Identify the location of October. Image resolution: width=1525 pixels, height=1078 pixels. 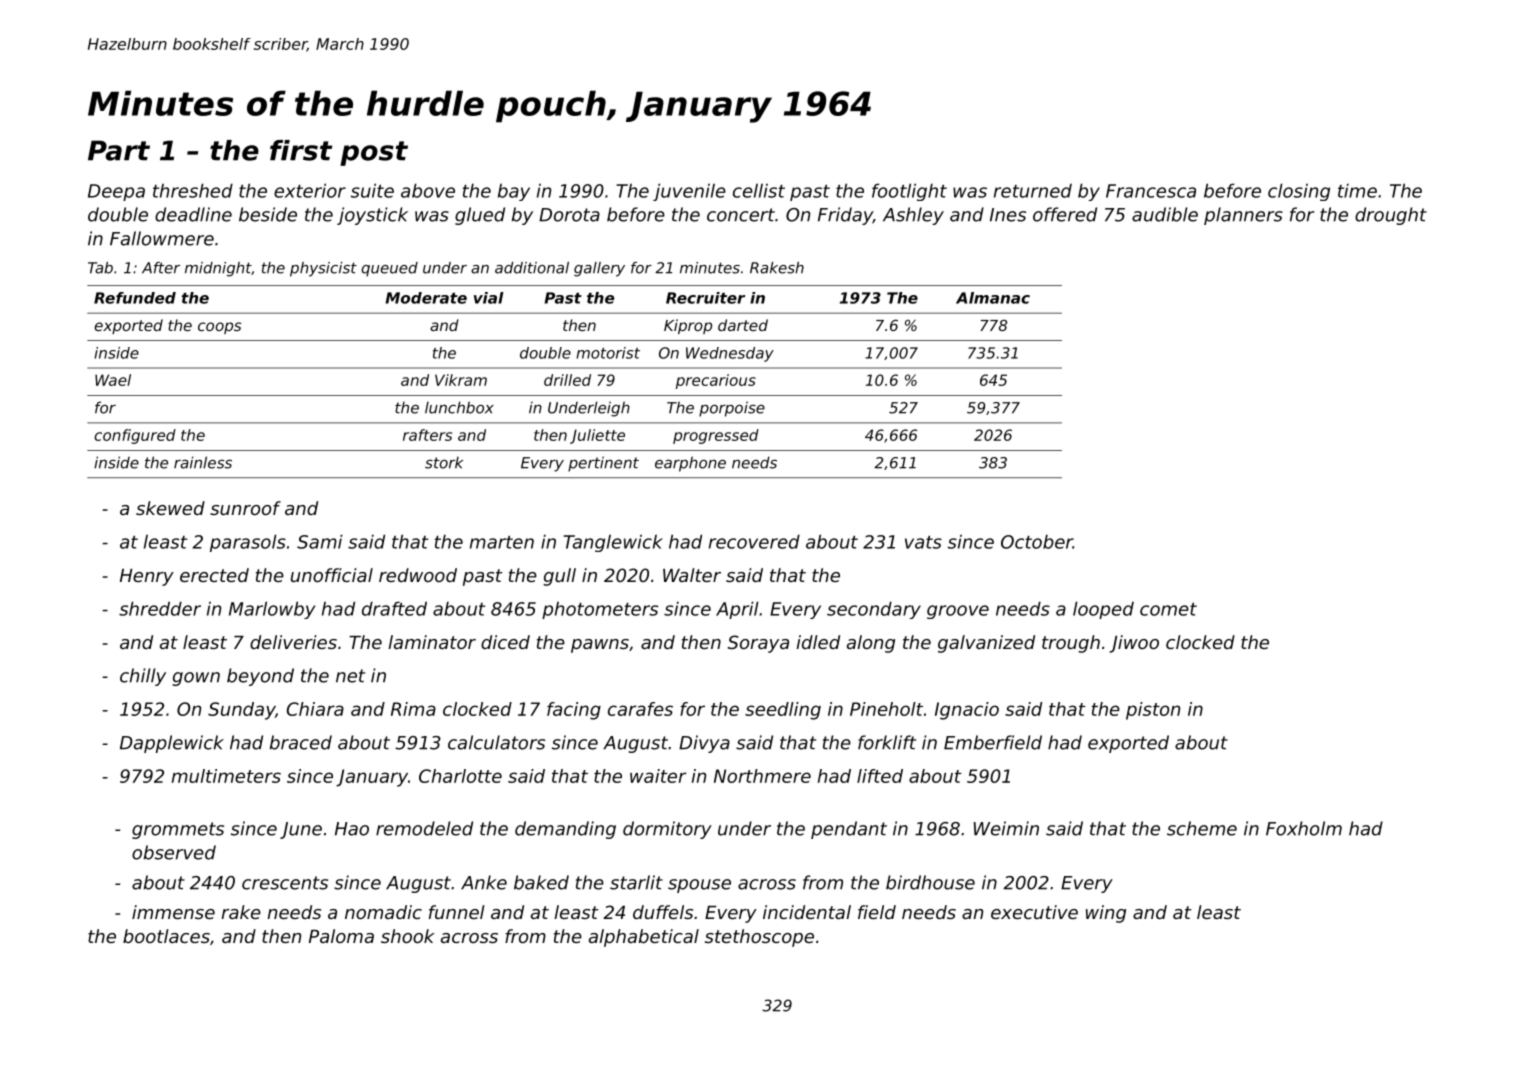
(1037, 541).
